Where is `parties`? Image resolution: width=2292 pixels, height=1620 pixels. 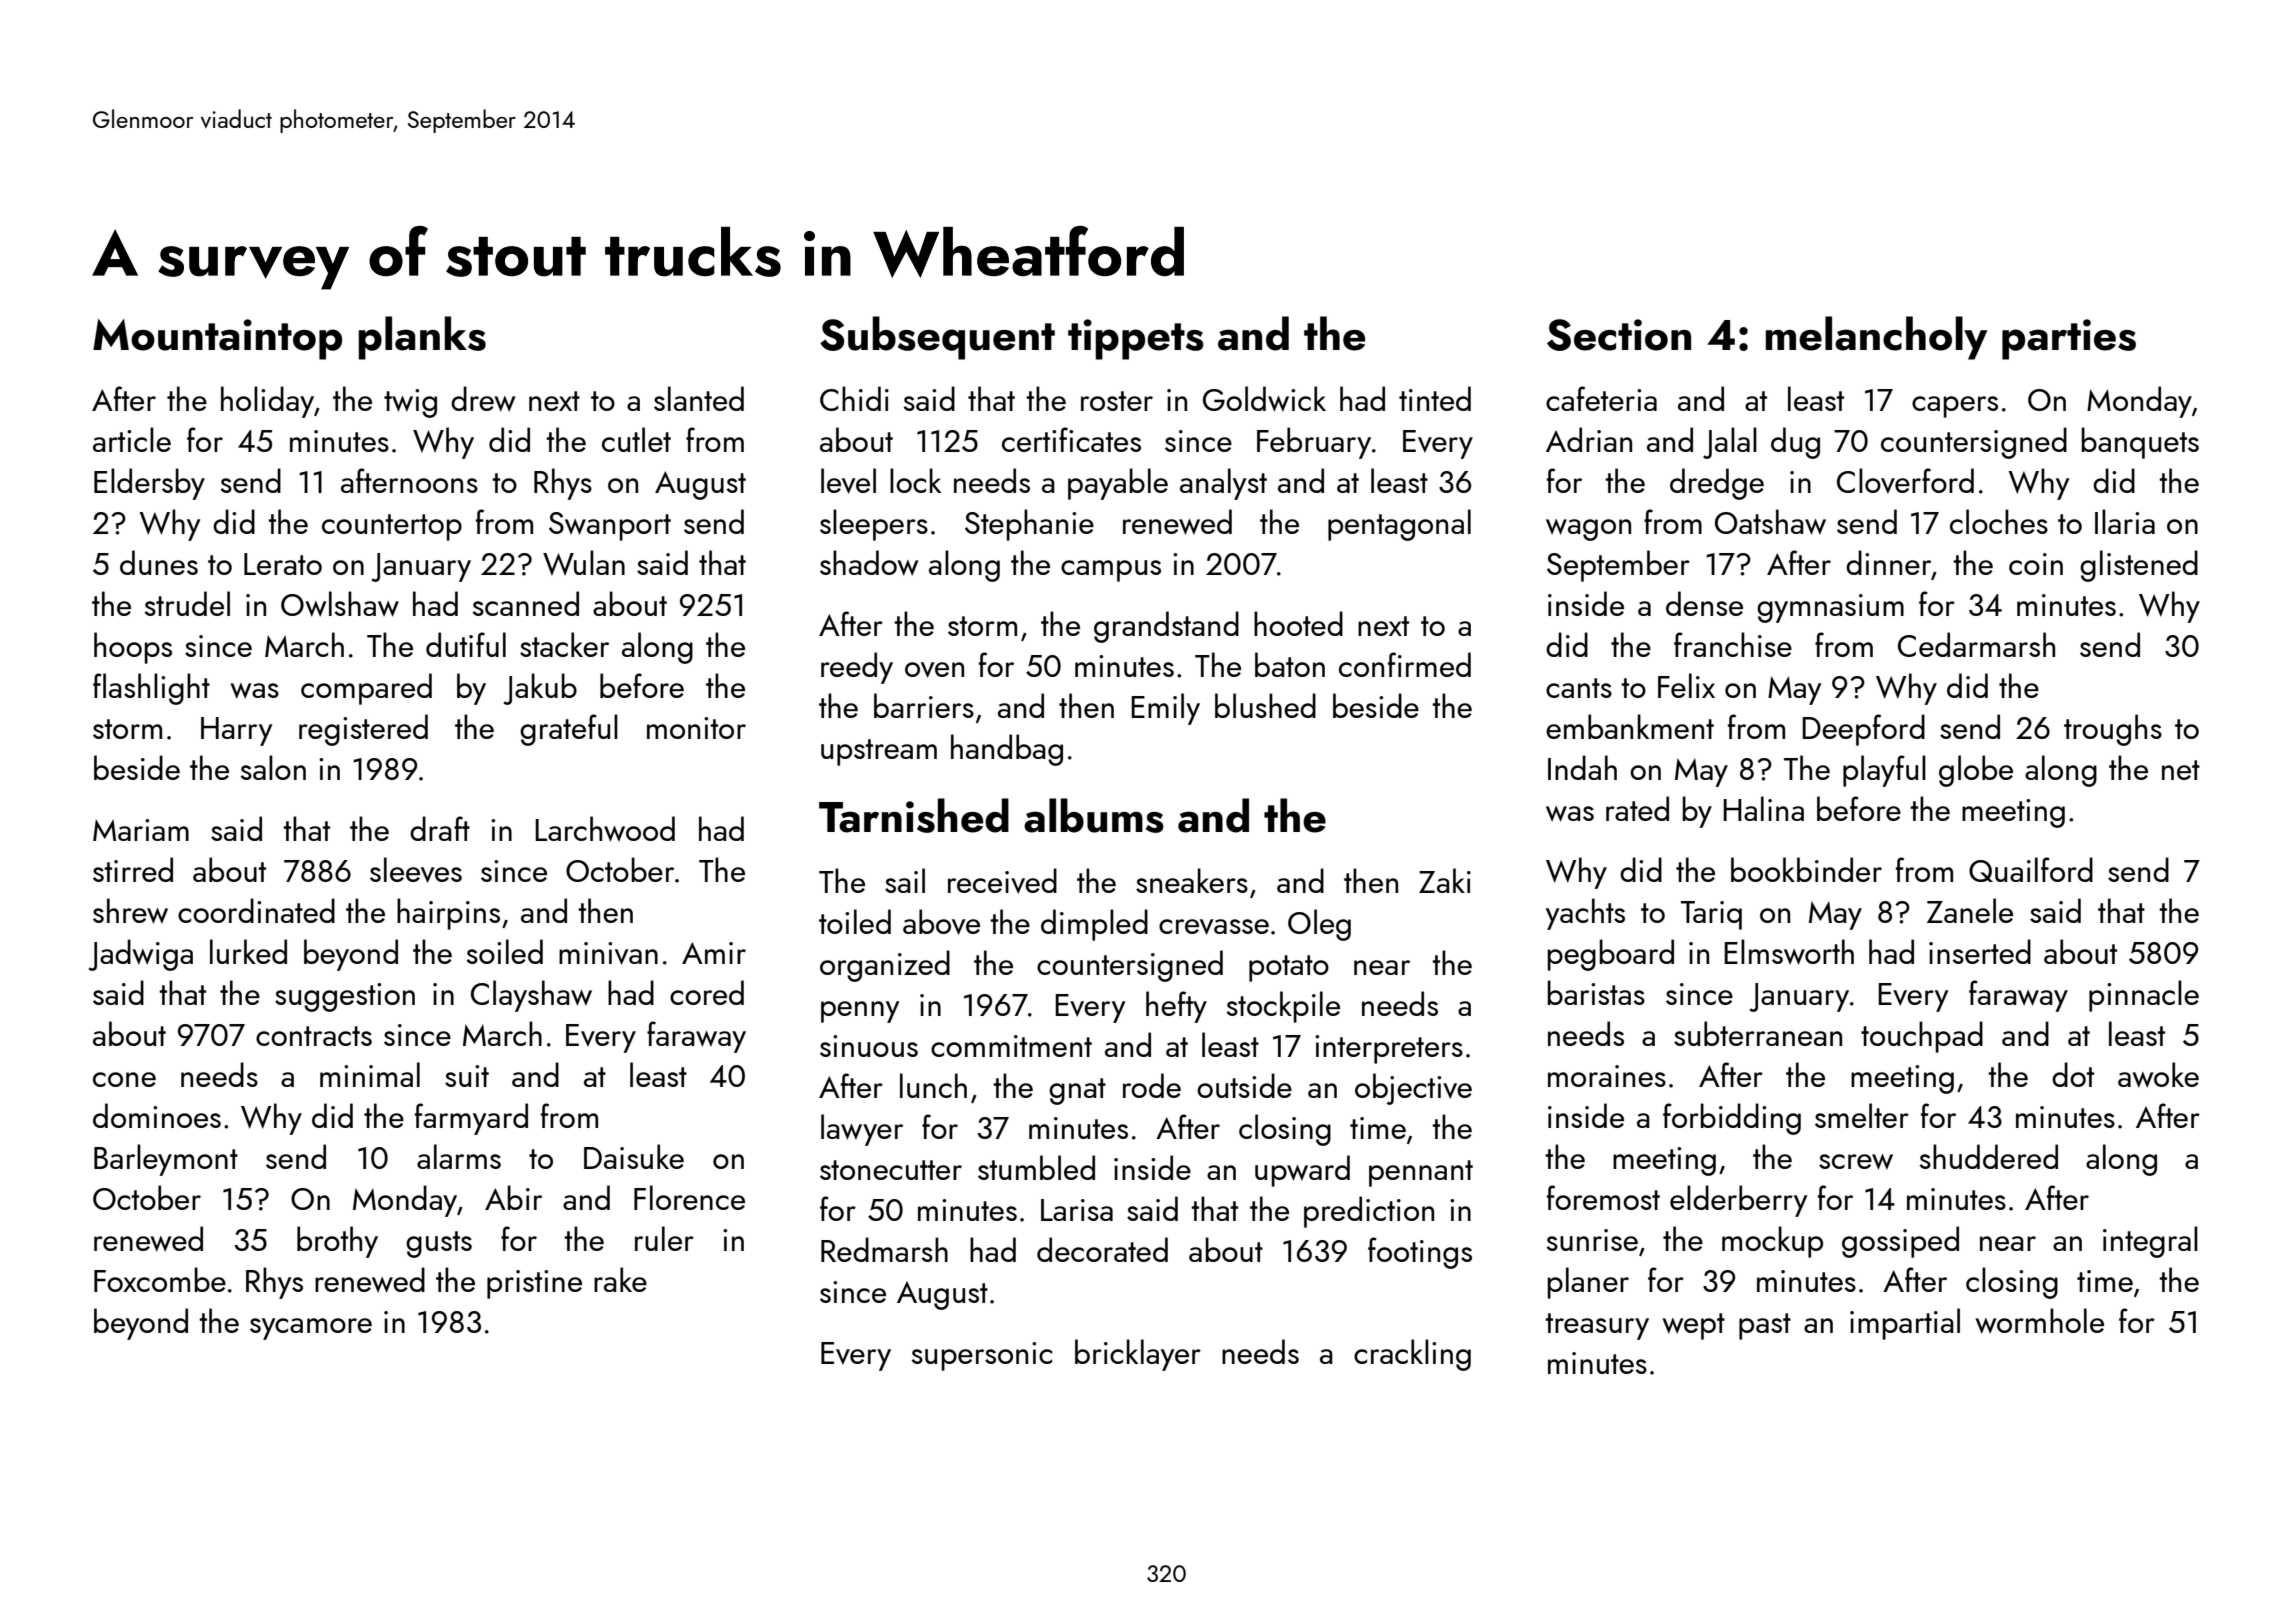 parties is located at coordinates (2069, 339).
